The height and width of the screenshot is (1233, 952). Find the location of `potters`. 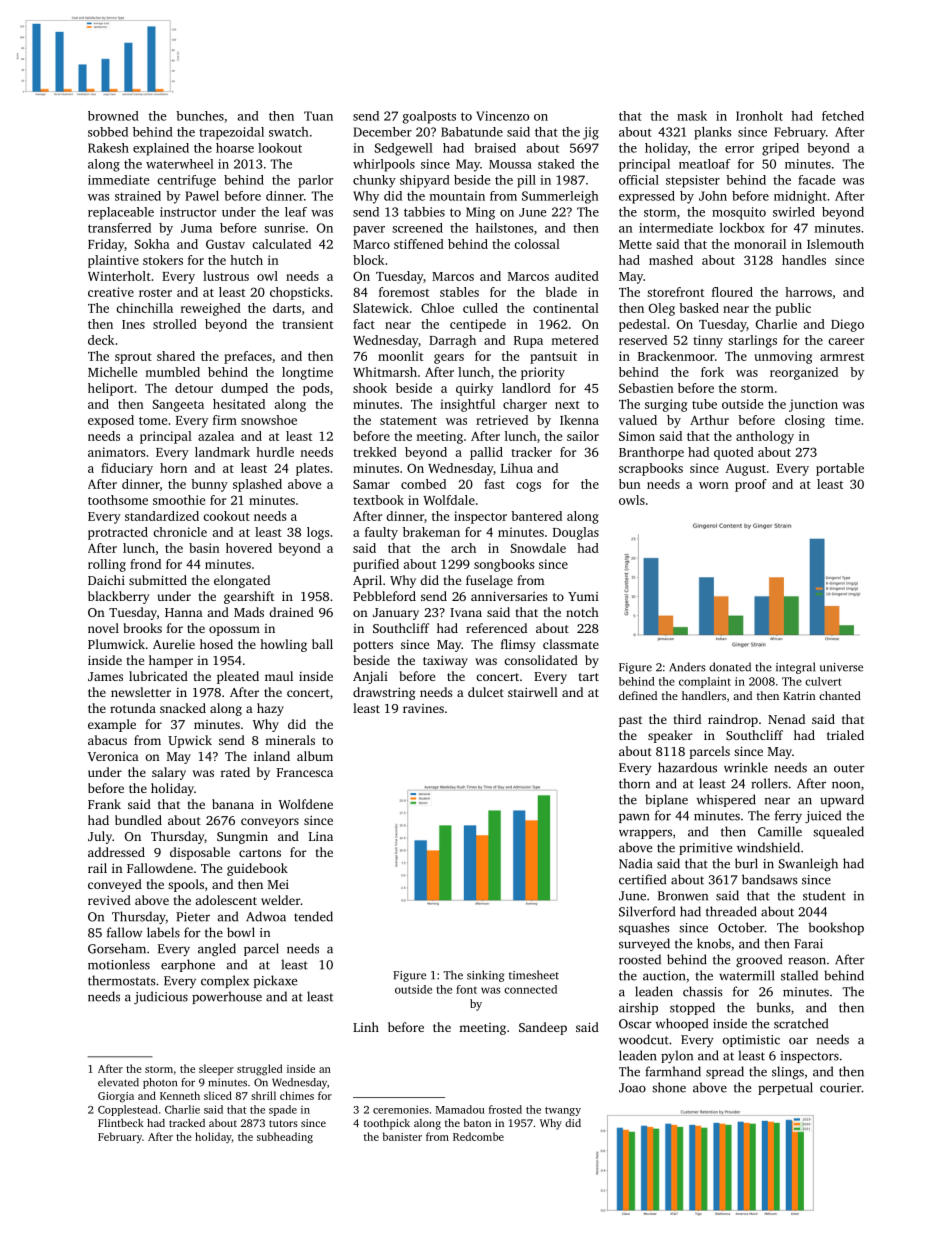

potters is located at coordinates (373, 646).
